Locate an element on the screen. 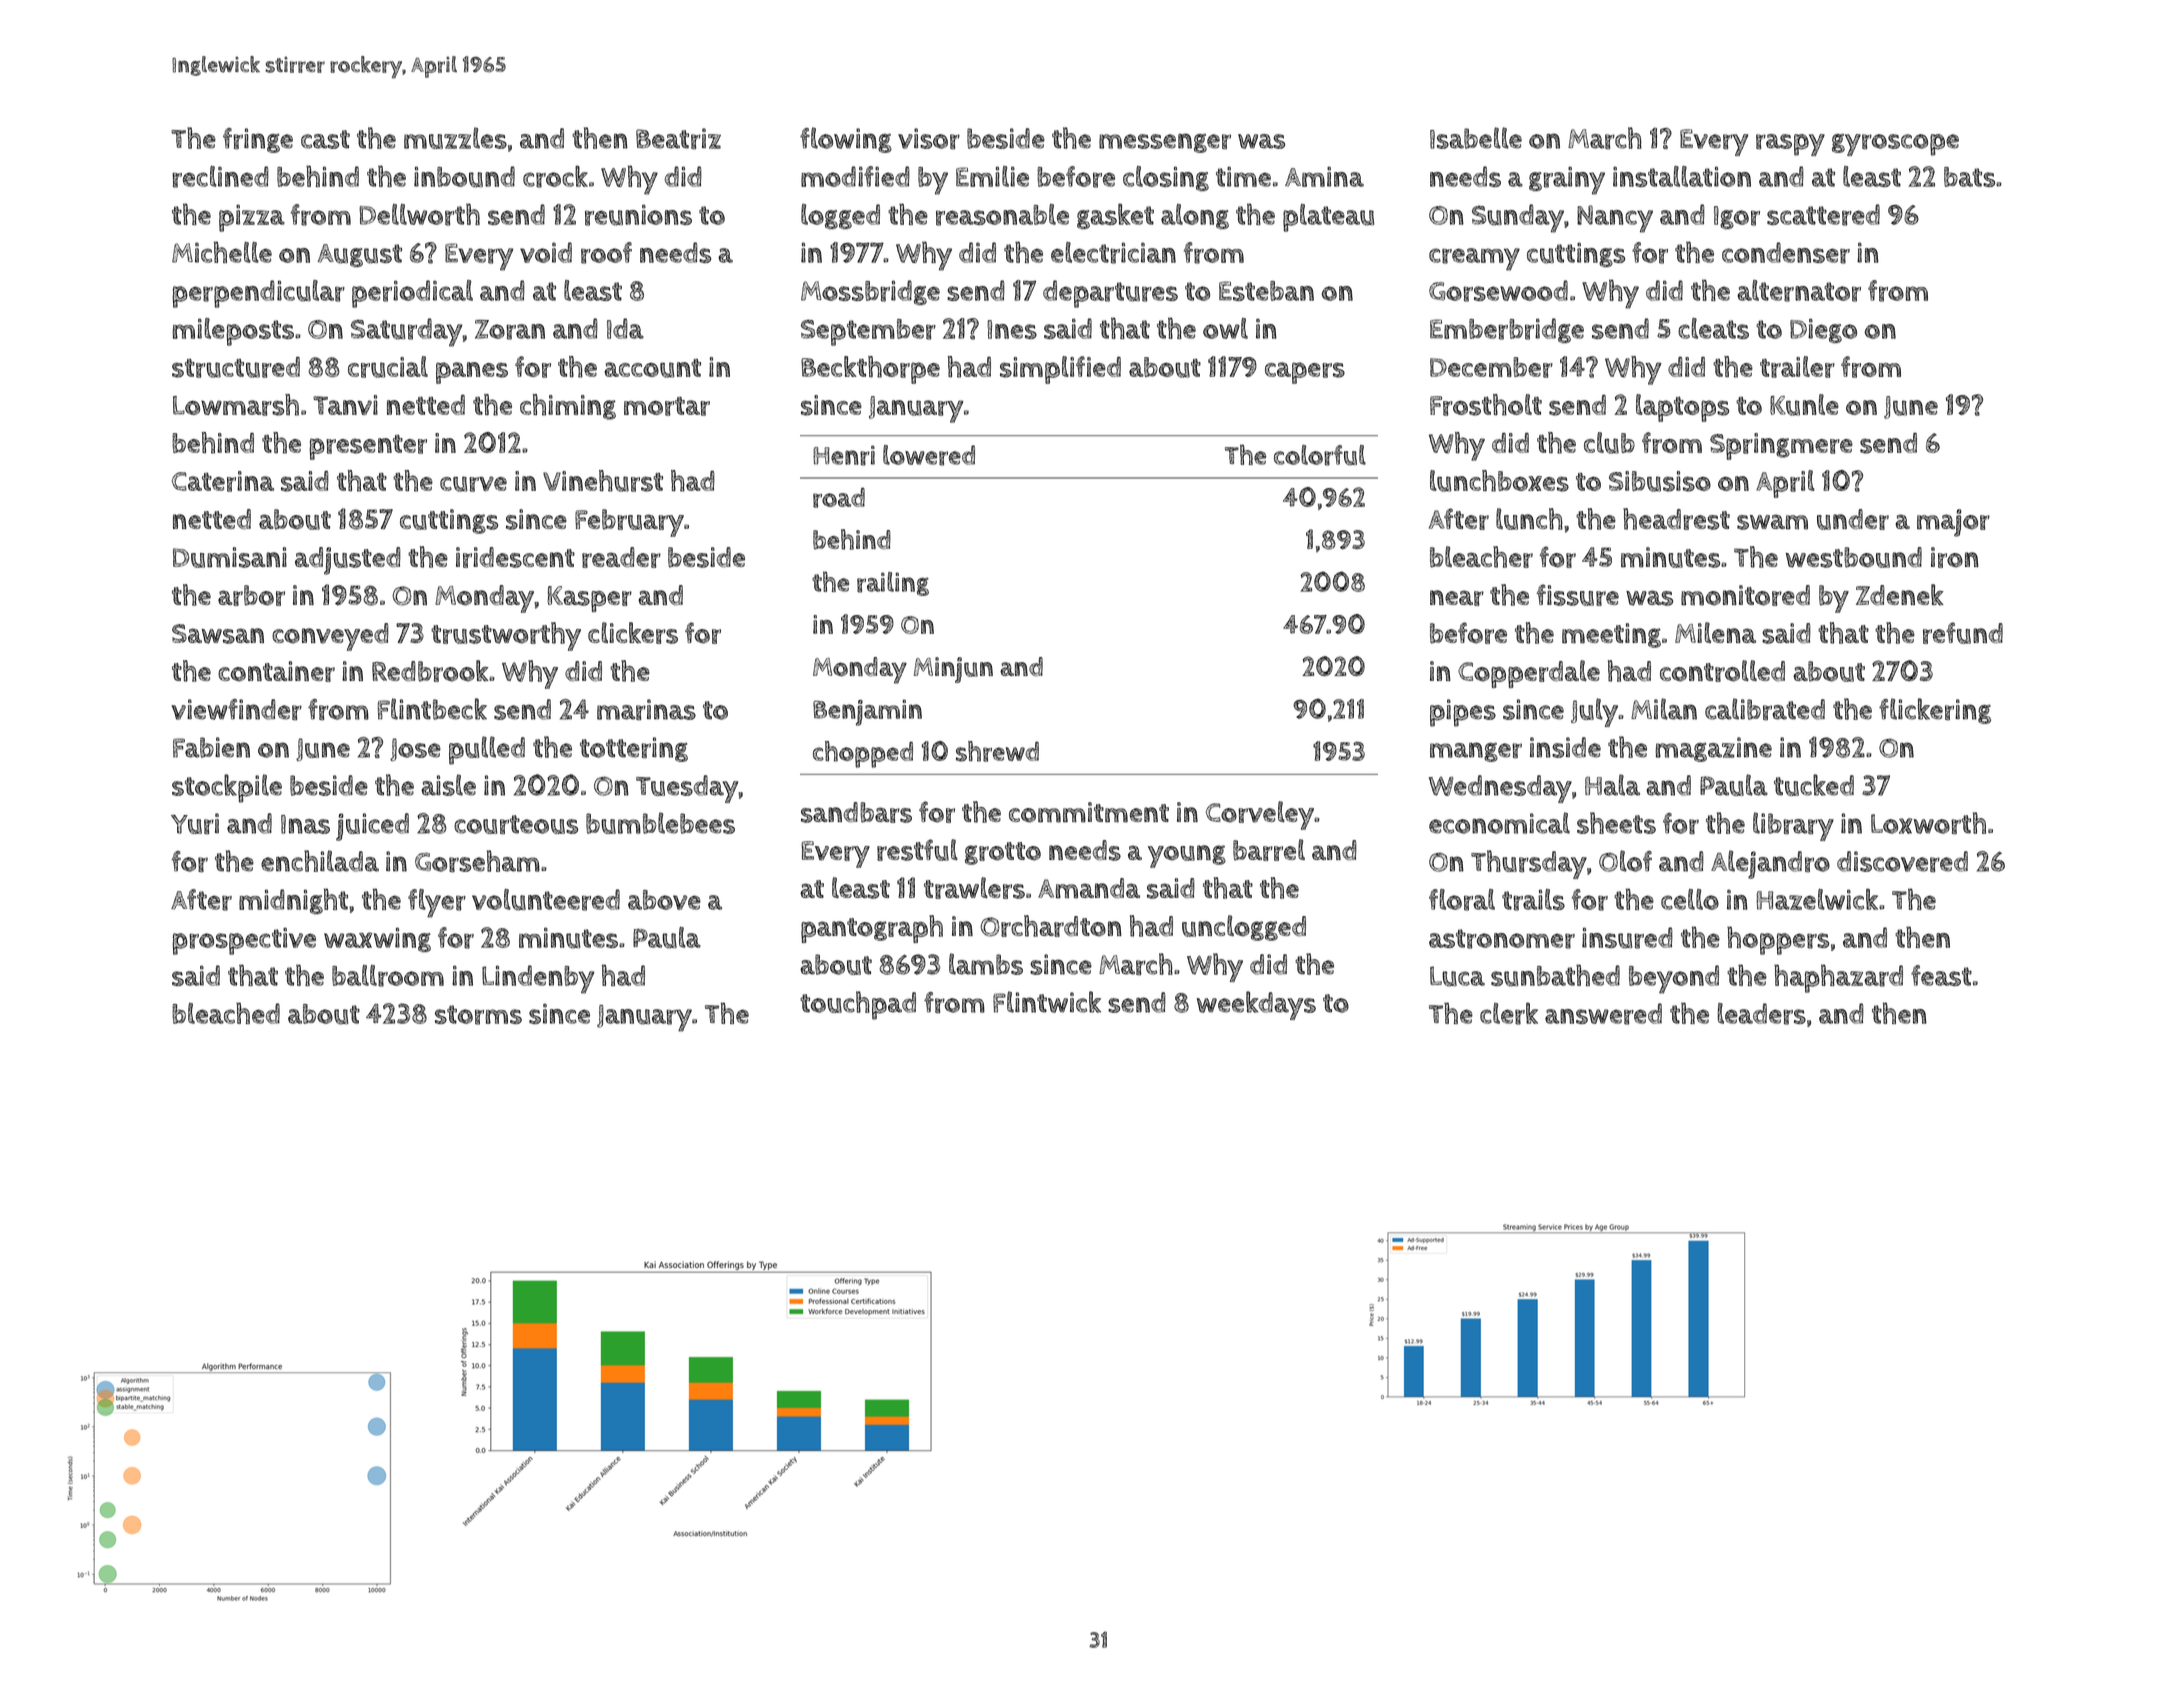 Image resolution: width=2178 pixels, height=1683 pixels. Orchardton is located at coordinates (1051, 926).
